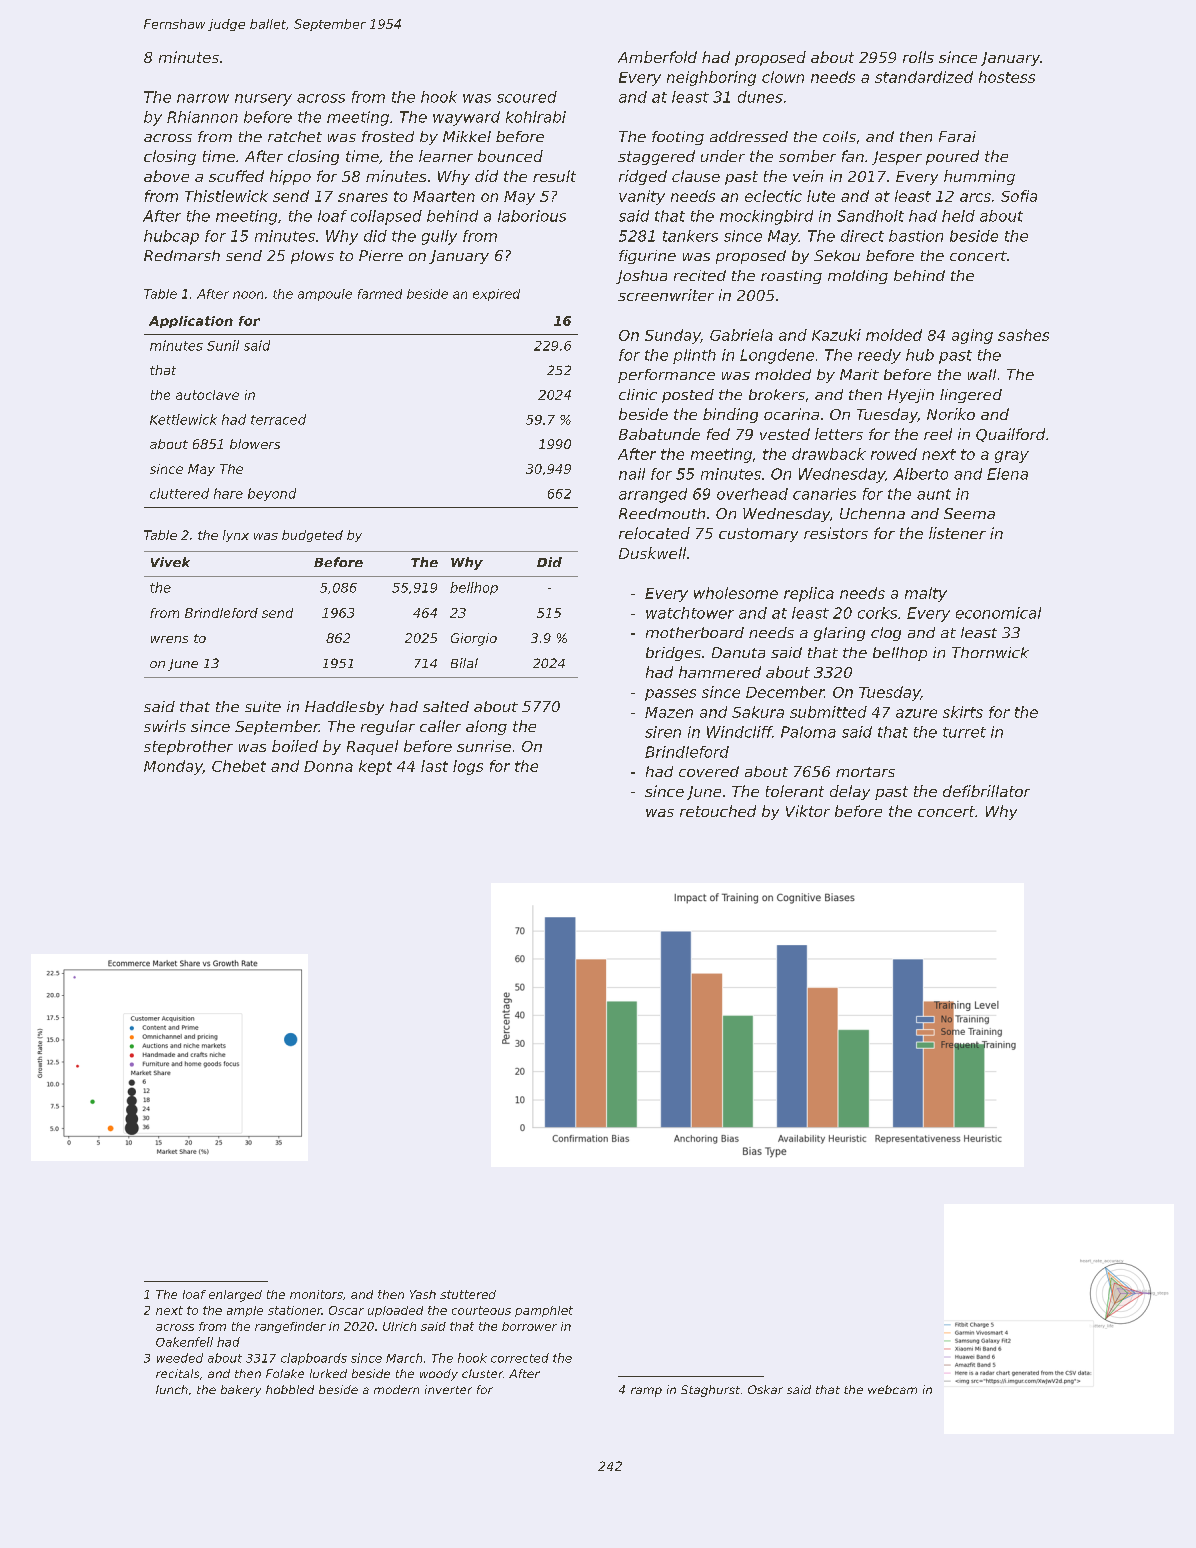  I want to click on scoured, so click(527, 97).
